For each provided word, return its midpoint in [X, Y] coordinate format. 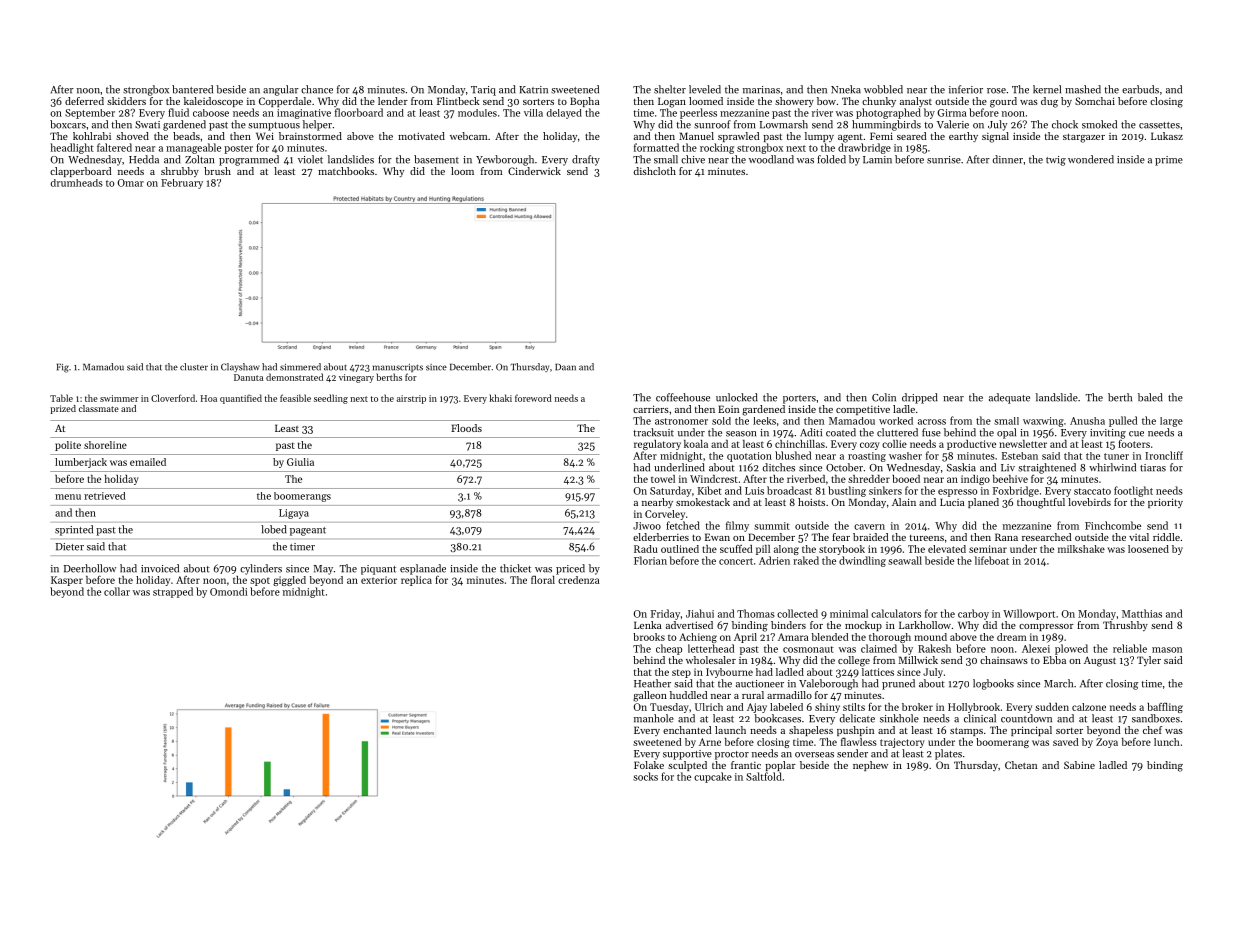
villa [533, 113]
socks [645, 776]
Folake [649, 765]
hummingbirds [886, 125]
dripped [920, 398]
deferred [84, 101]
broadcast [789, 490]
